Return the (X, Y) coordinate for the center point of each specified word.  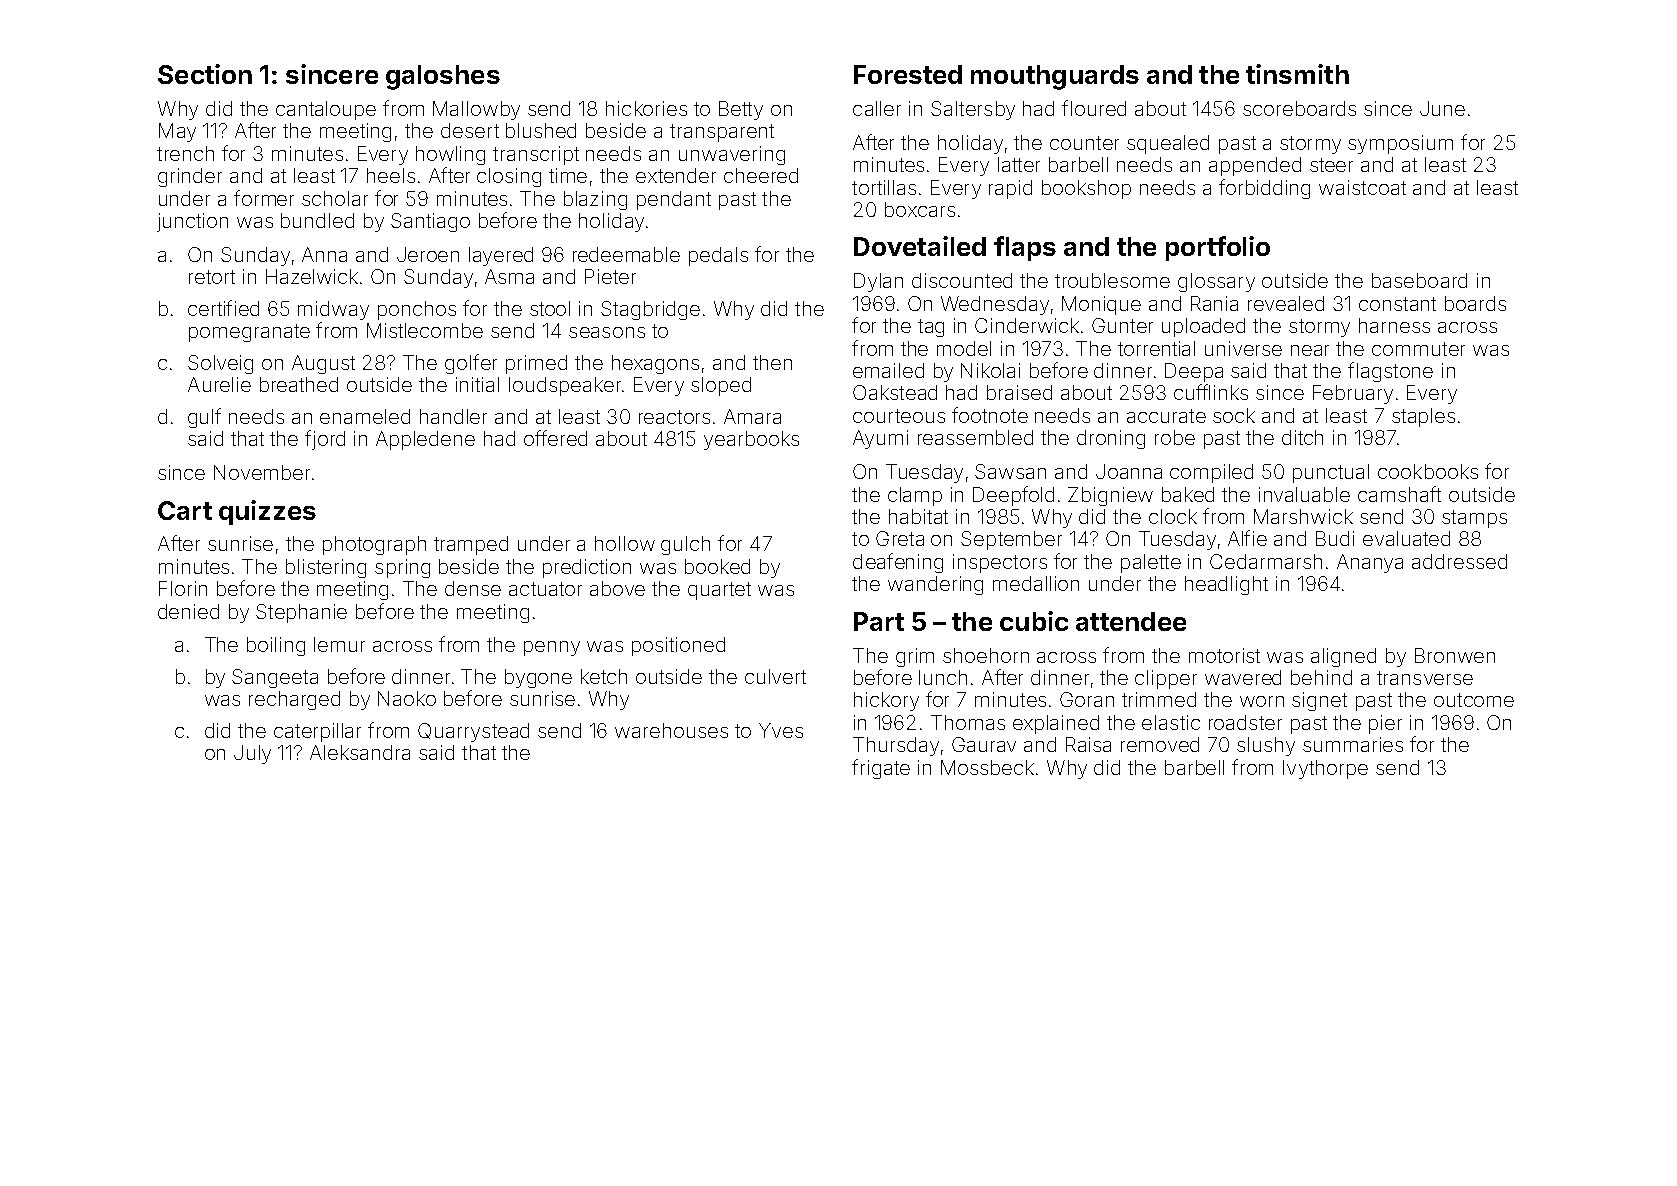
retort (212, 277)
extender (676, 175)
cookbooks (1428, 471)
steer (1331, 165)
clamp (915, 496)
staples (1423, 417)
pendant (674, 200)
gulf (204, 418)
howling (450, 155)
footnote (990, 415)
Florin (183, 588)
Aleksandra (360, 752)
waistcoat (1362, 187)
